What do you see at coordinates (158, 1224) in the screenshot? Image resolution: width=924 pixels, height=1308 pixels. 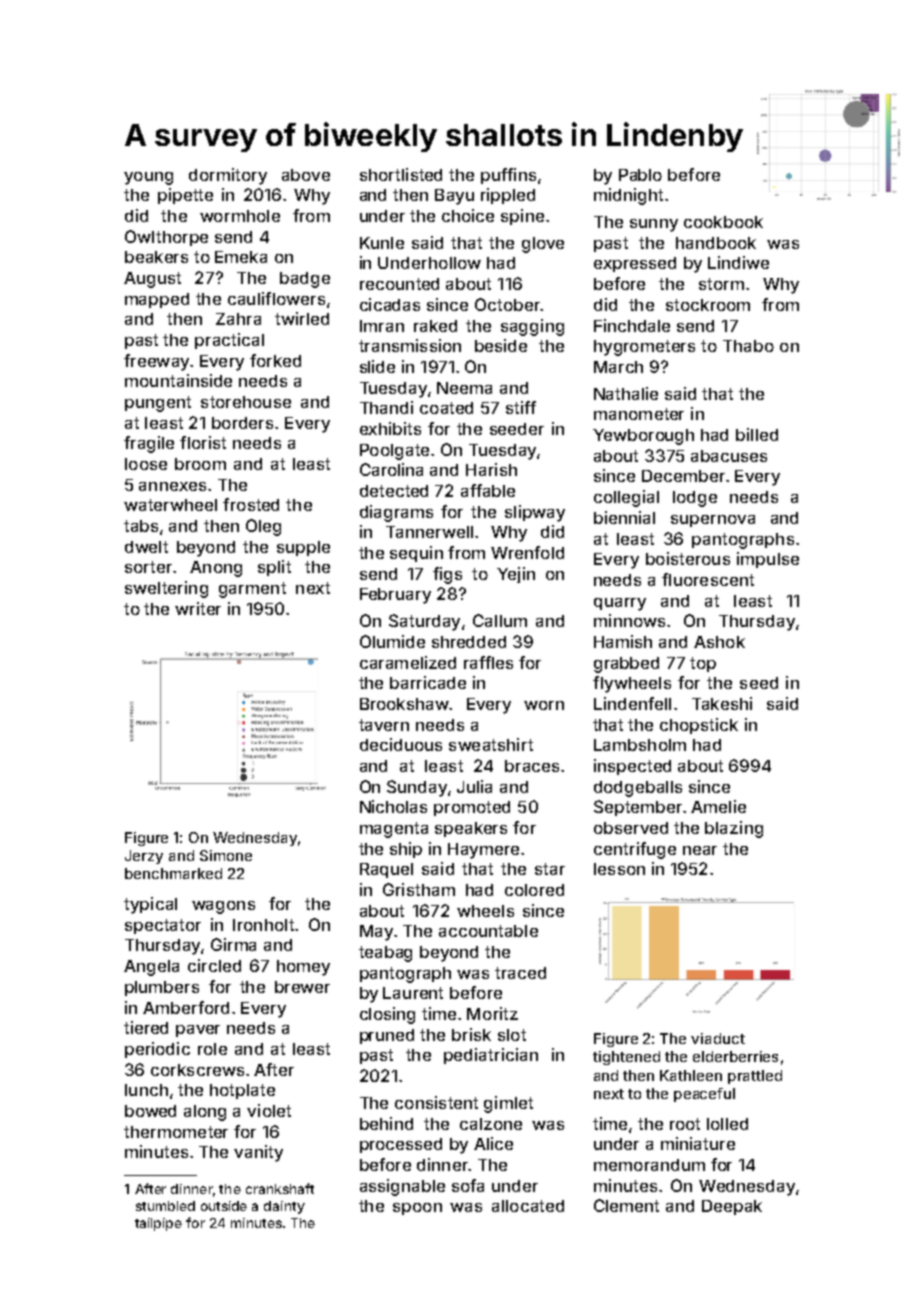 I see `tailpipe` at bounding box center [158, 1224].
